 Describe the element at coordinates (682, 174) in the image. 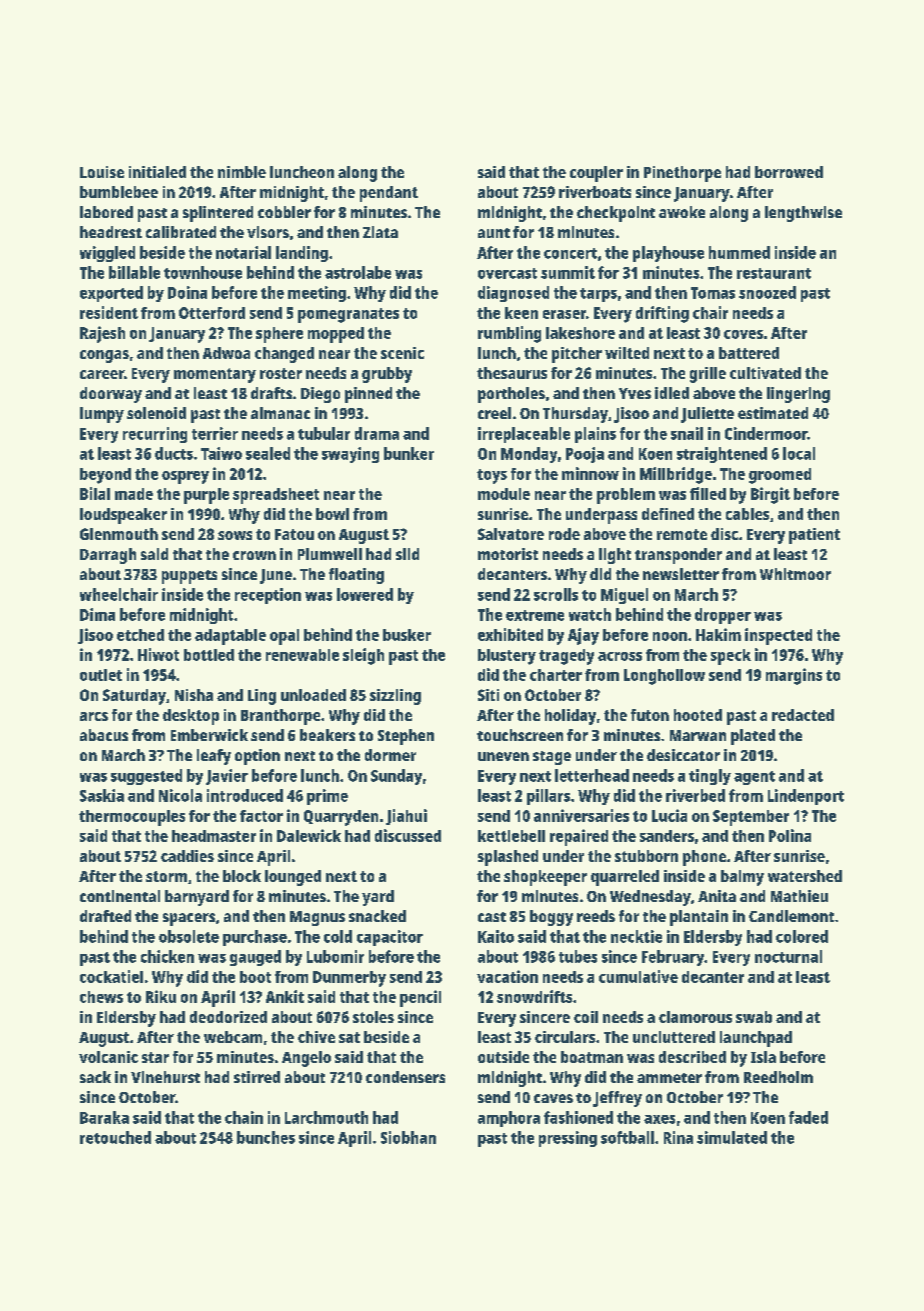

I see `Pinethorpe` at that location.
